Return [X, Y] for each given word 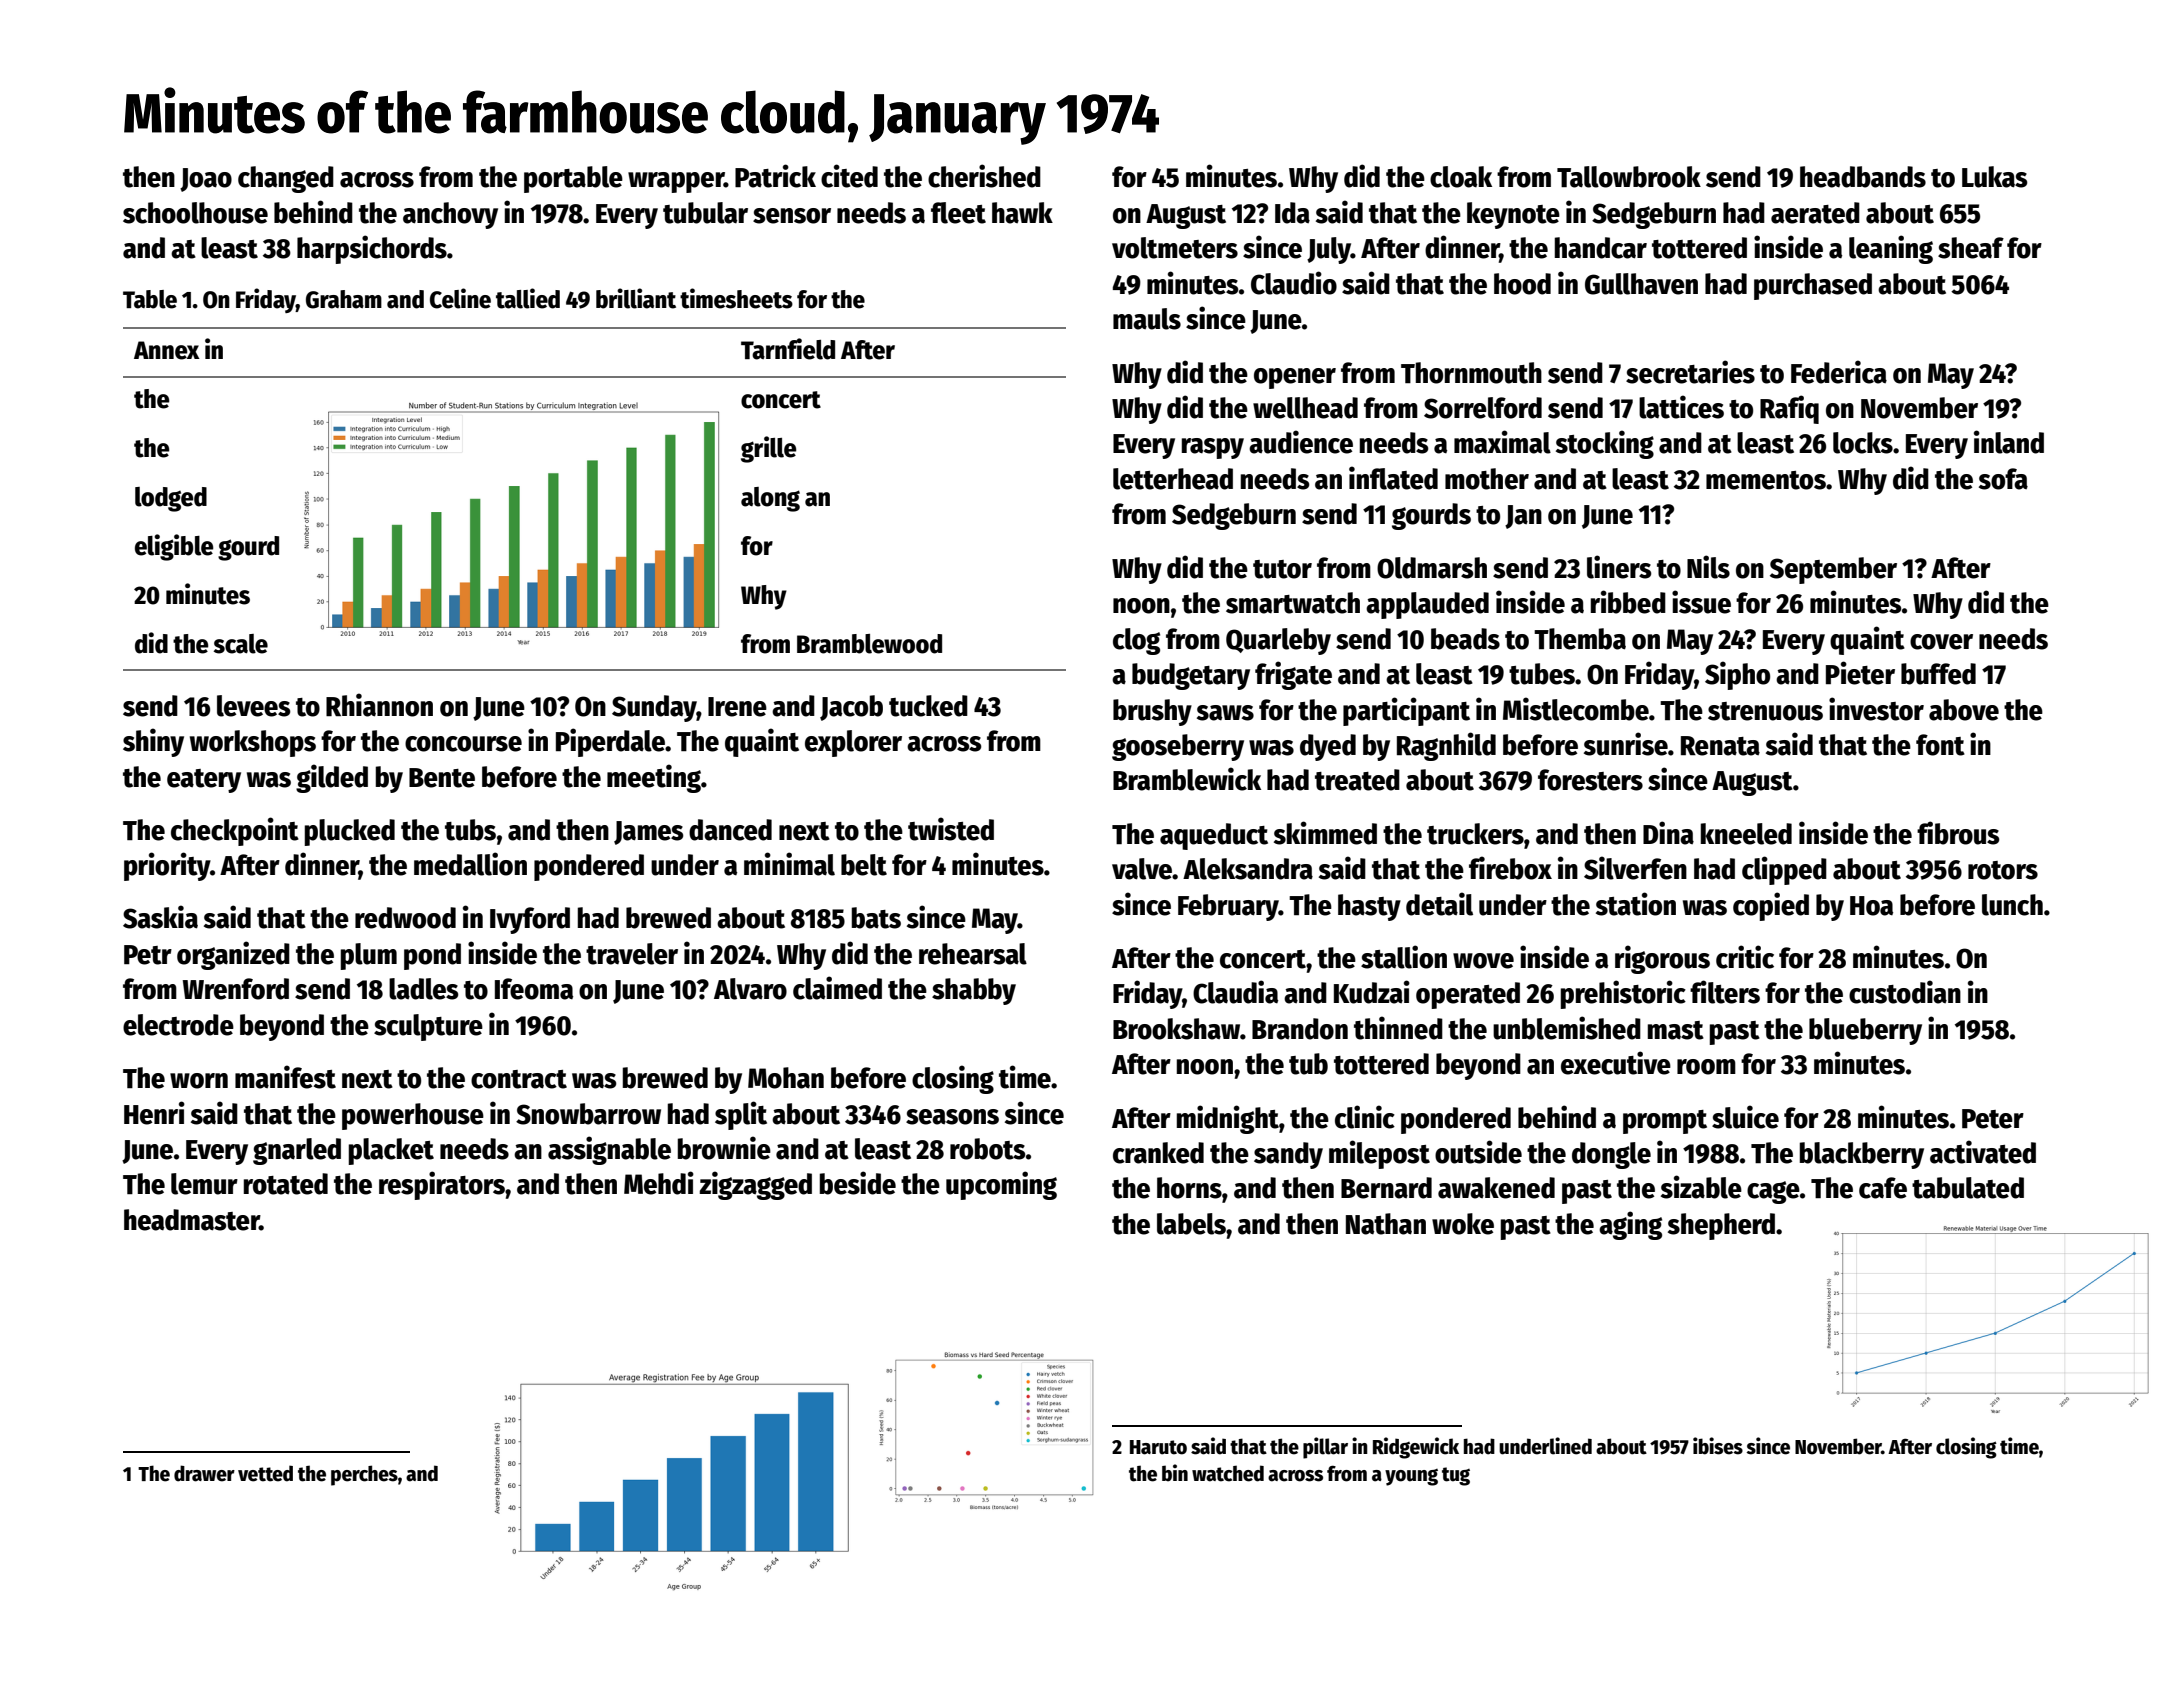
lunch [2012, 905]
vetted [265, 1473]
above [1964, 710]
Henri [154, 1113]
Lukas [1995, 177]
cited [849, 176]
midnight [1228, 1119]
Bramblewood [869, 644]
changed [286, 179]
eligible [174, 547]
